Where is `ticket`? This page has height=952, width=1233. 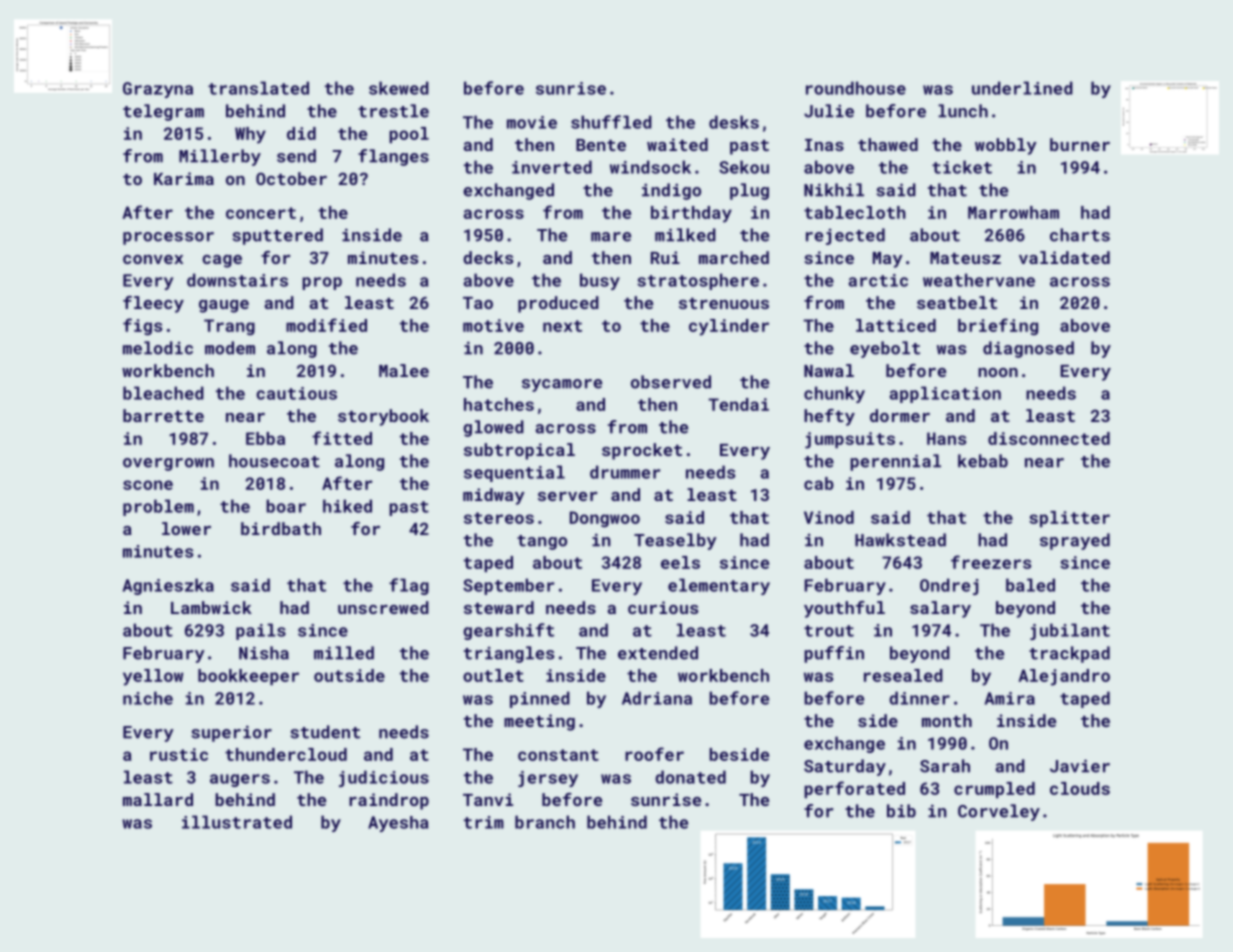 ticket is located at coordinates (962, 167).
